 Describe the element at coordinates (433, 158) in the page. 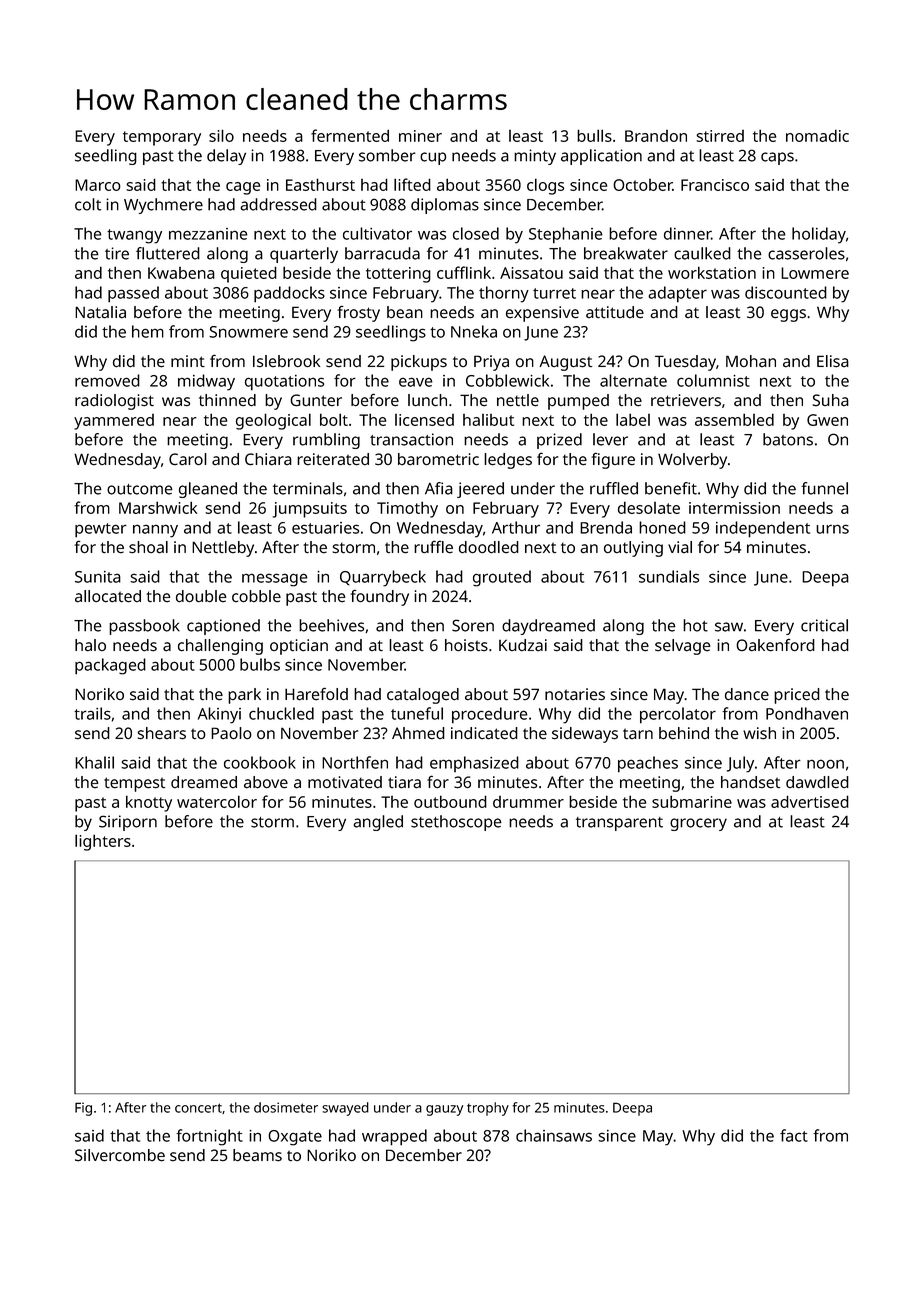

I see `cup` at that location.
